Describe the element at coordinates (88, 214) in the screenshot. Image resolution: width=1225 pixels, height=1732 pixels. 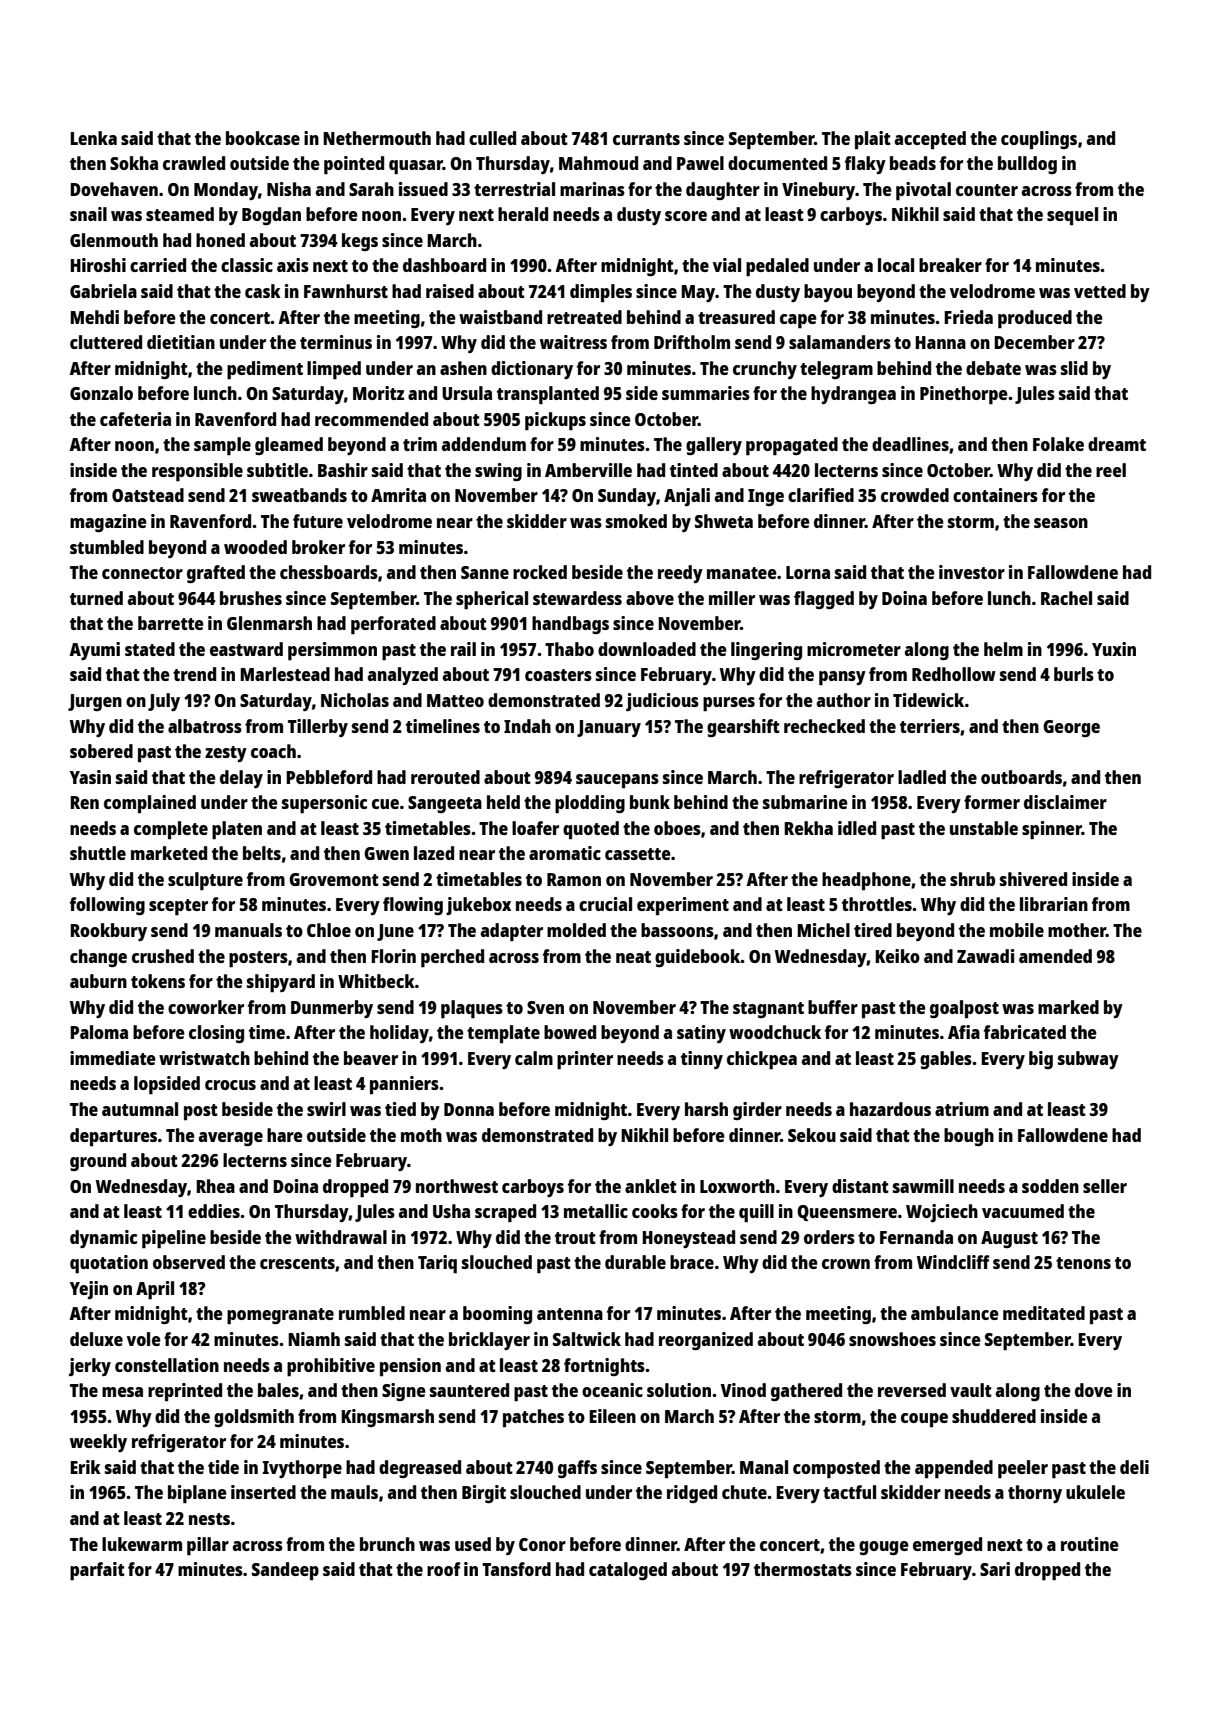
I see `snail` at that location.
